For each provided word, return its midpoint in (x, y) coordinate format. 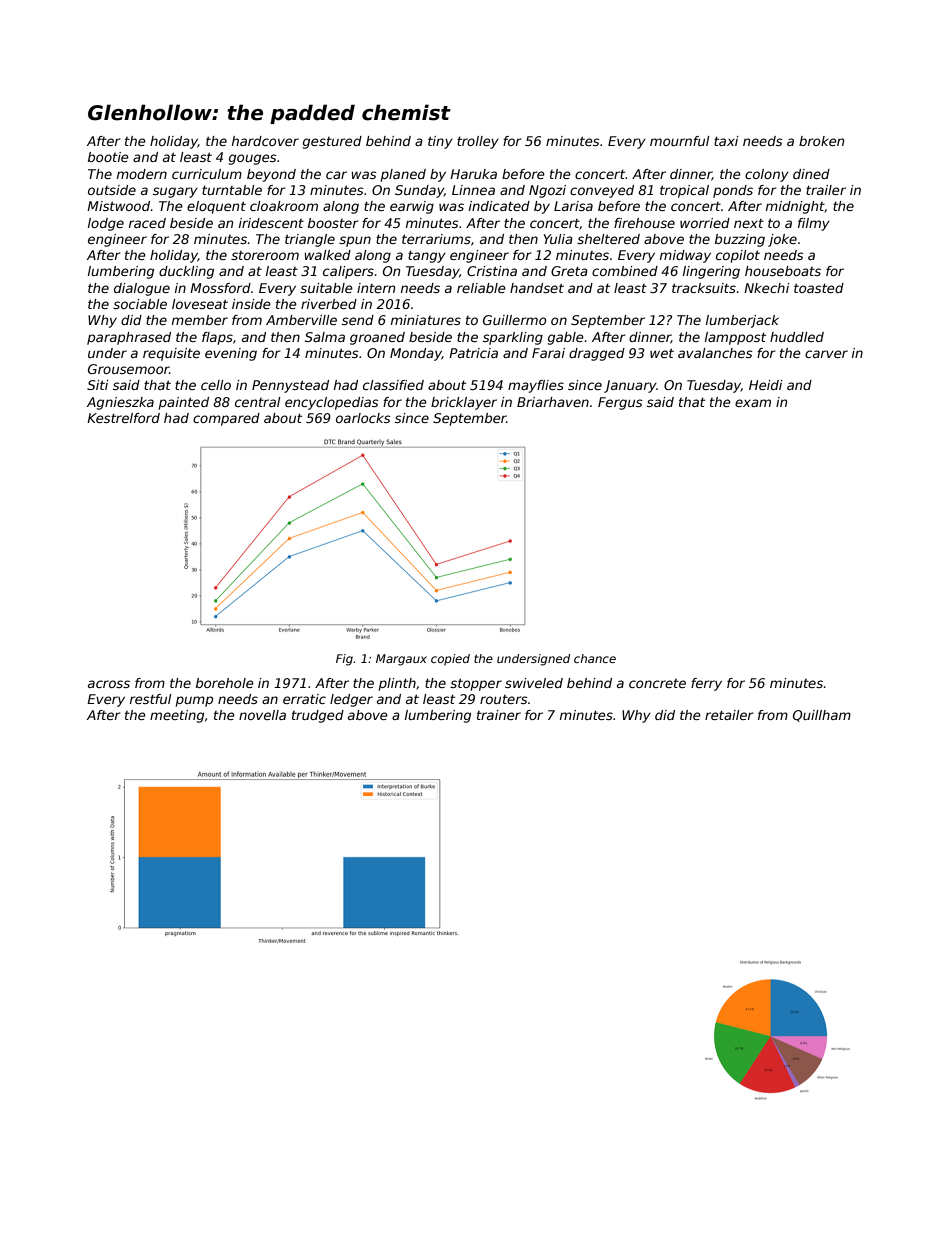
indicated (499, 206)
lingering (711, 272)
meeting (177, 716)
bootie (108, 157)
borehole (225, 683)
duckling (186, 272)
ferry (706, 684)
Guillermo (514, 320)
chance (595, 658)
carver (826, 354)
